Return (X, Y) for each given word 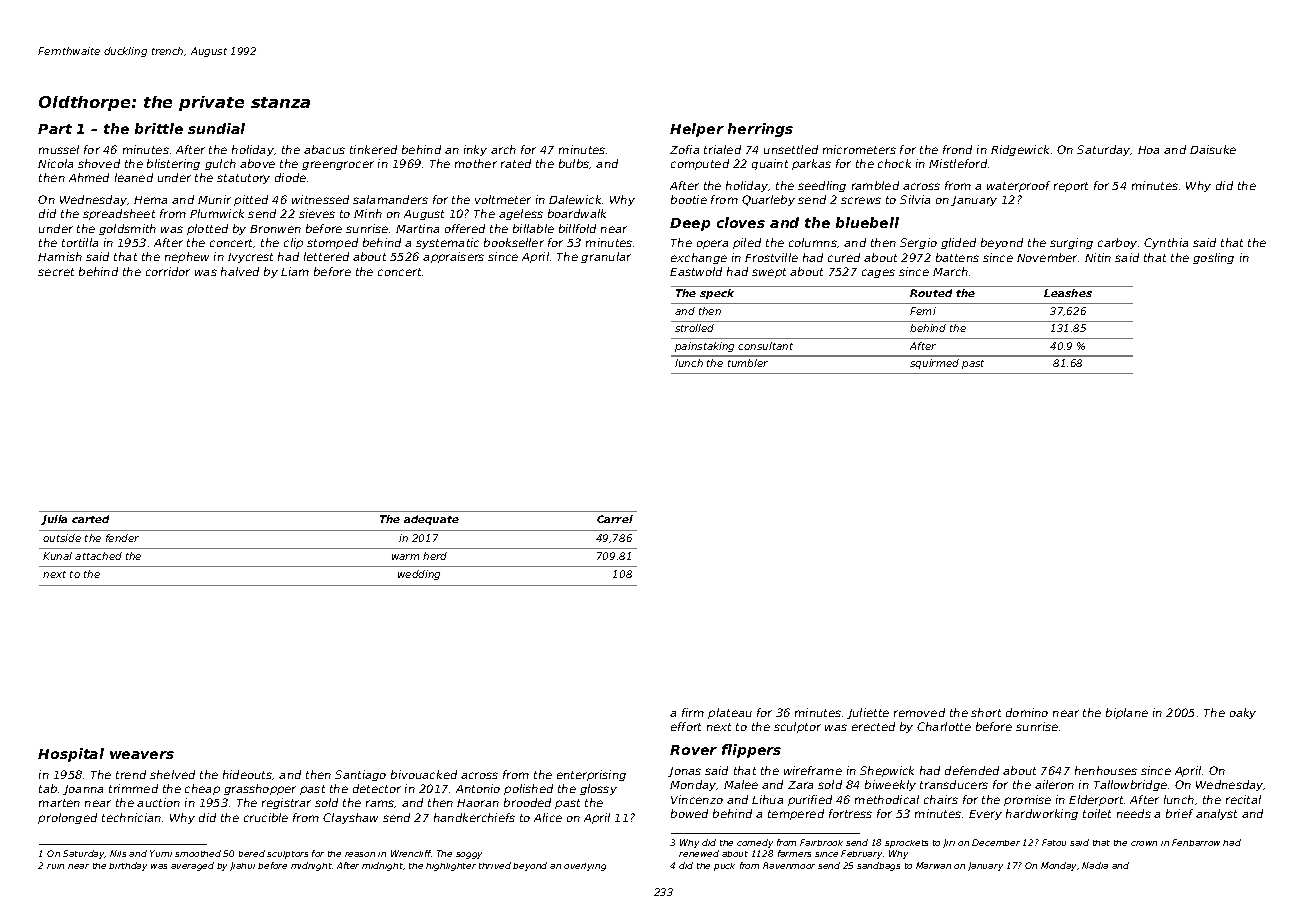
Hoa (1148, 150)
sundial (216, 128)
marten (59, 803)
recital (1243, 799)
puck (724, 867)
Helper (697, 130)
